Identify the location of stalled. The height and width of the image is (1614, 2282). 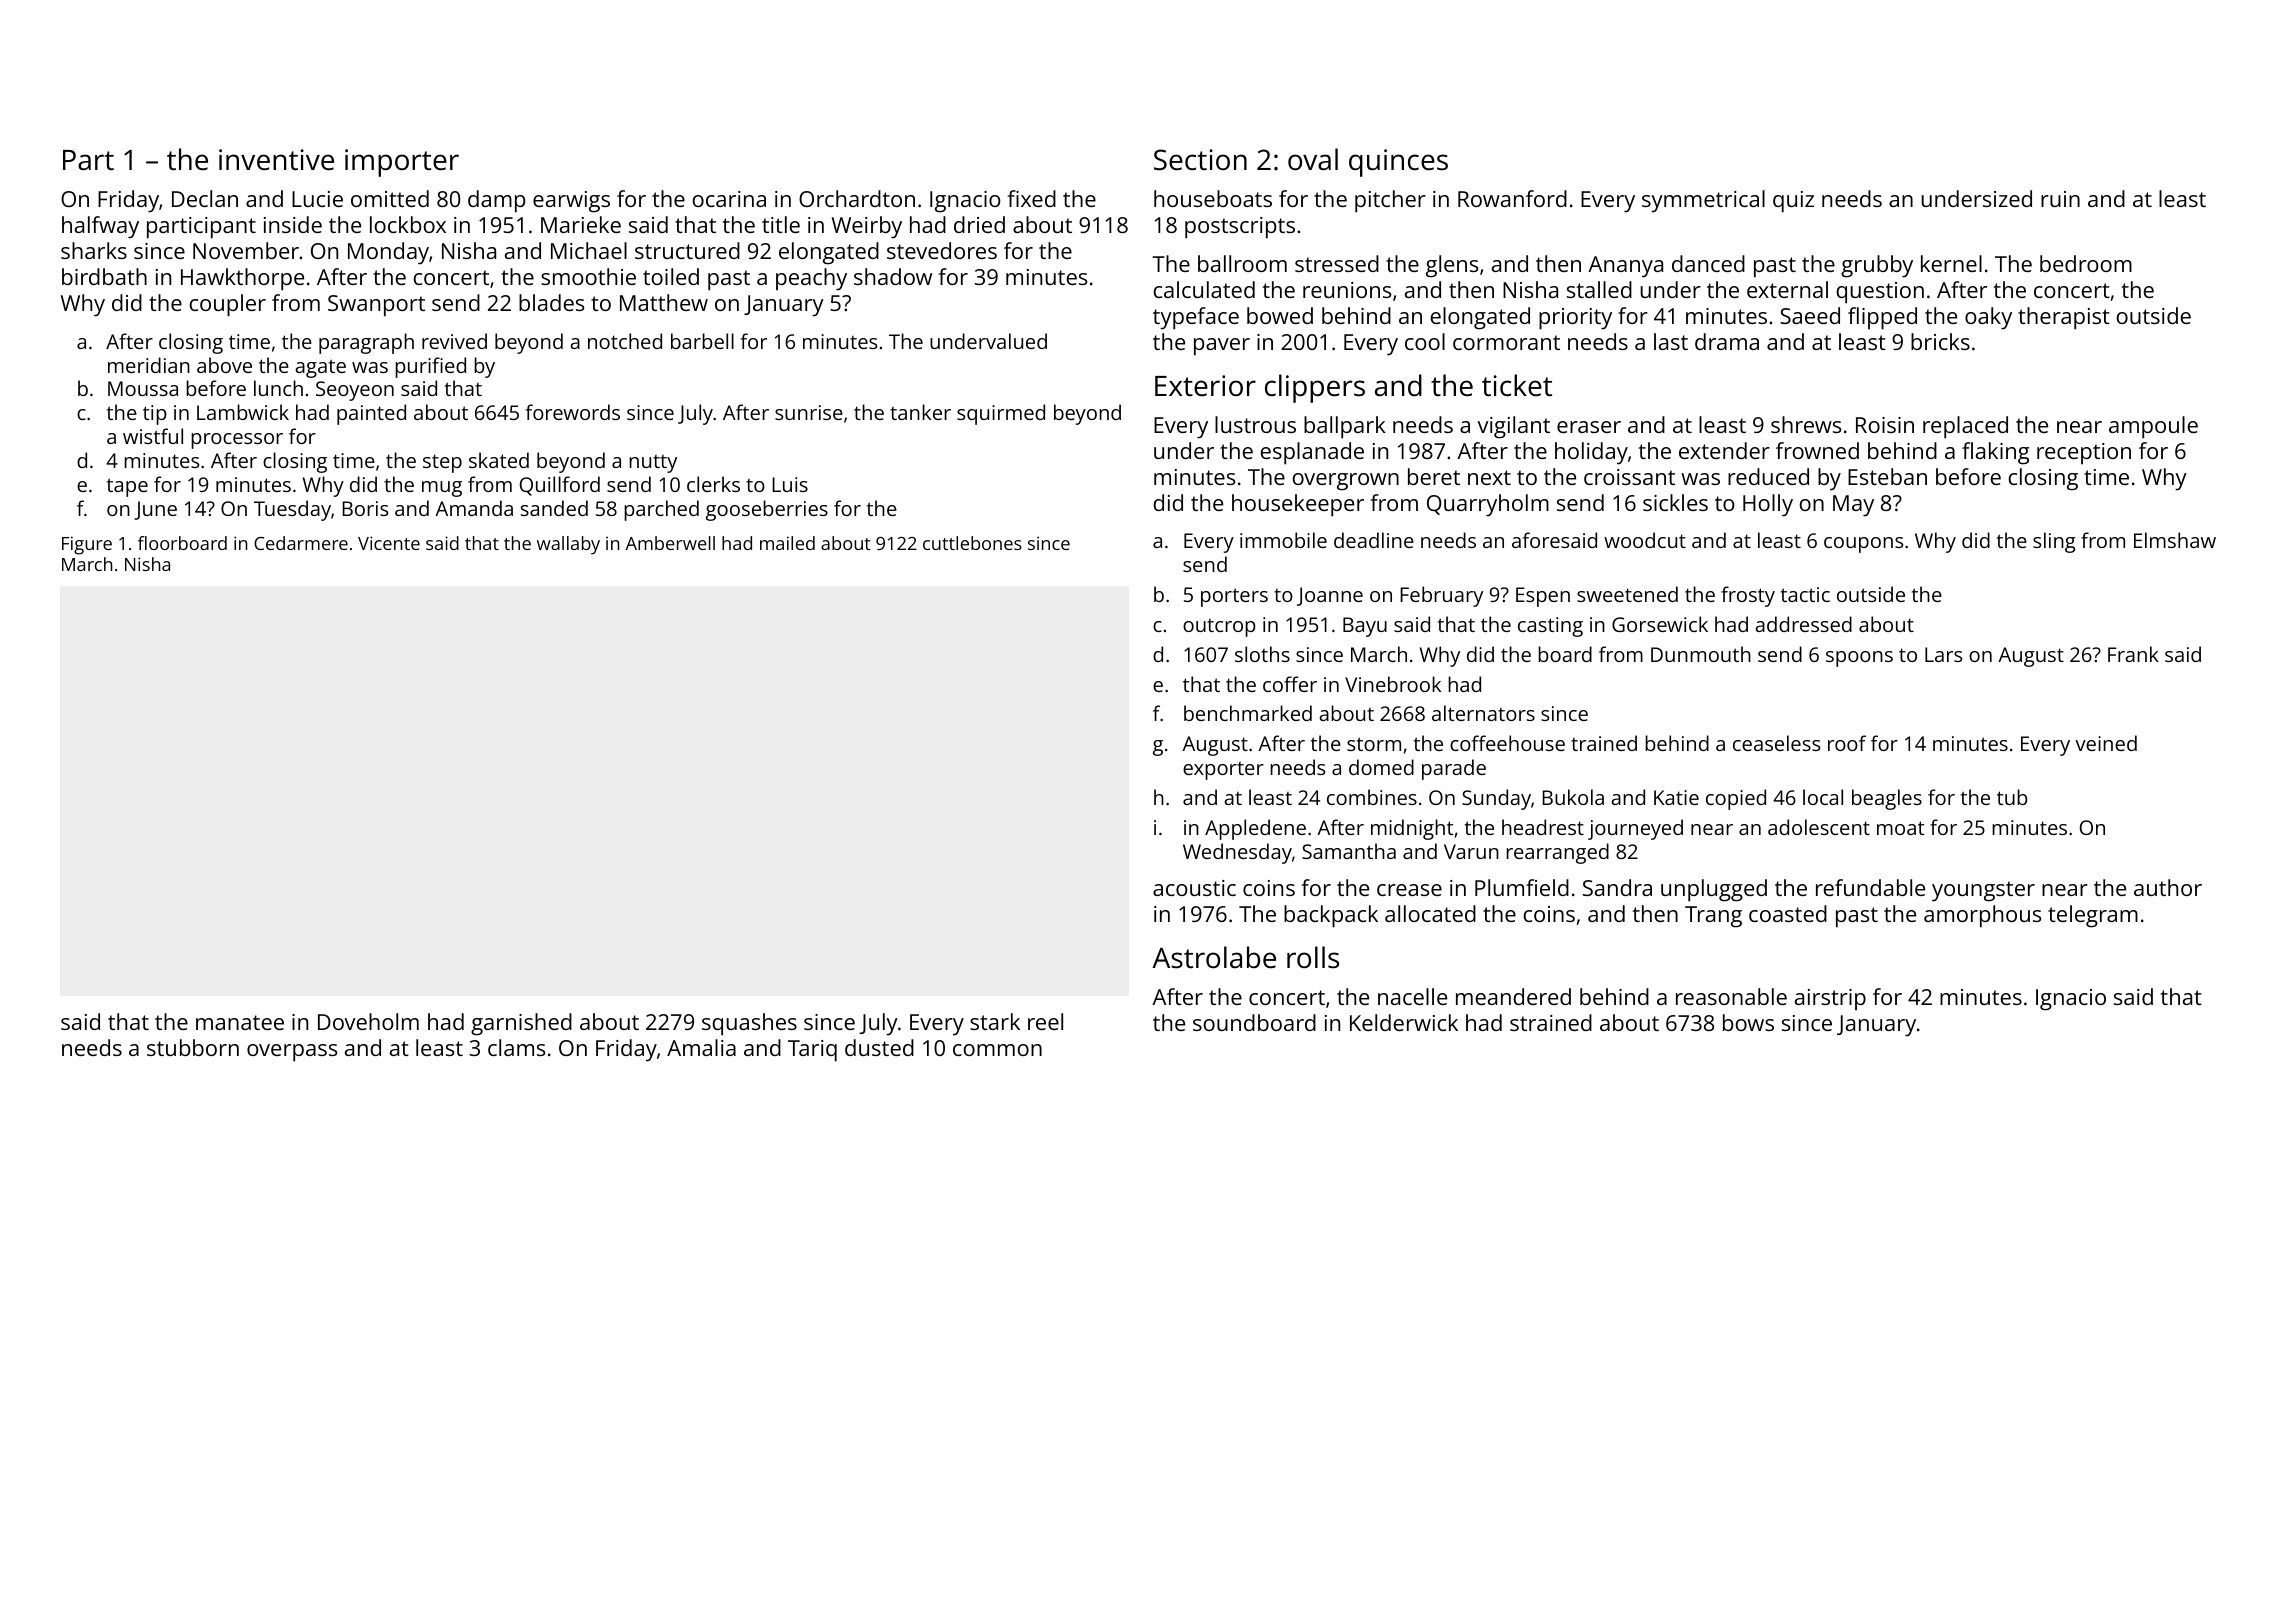
(1599, 289).
